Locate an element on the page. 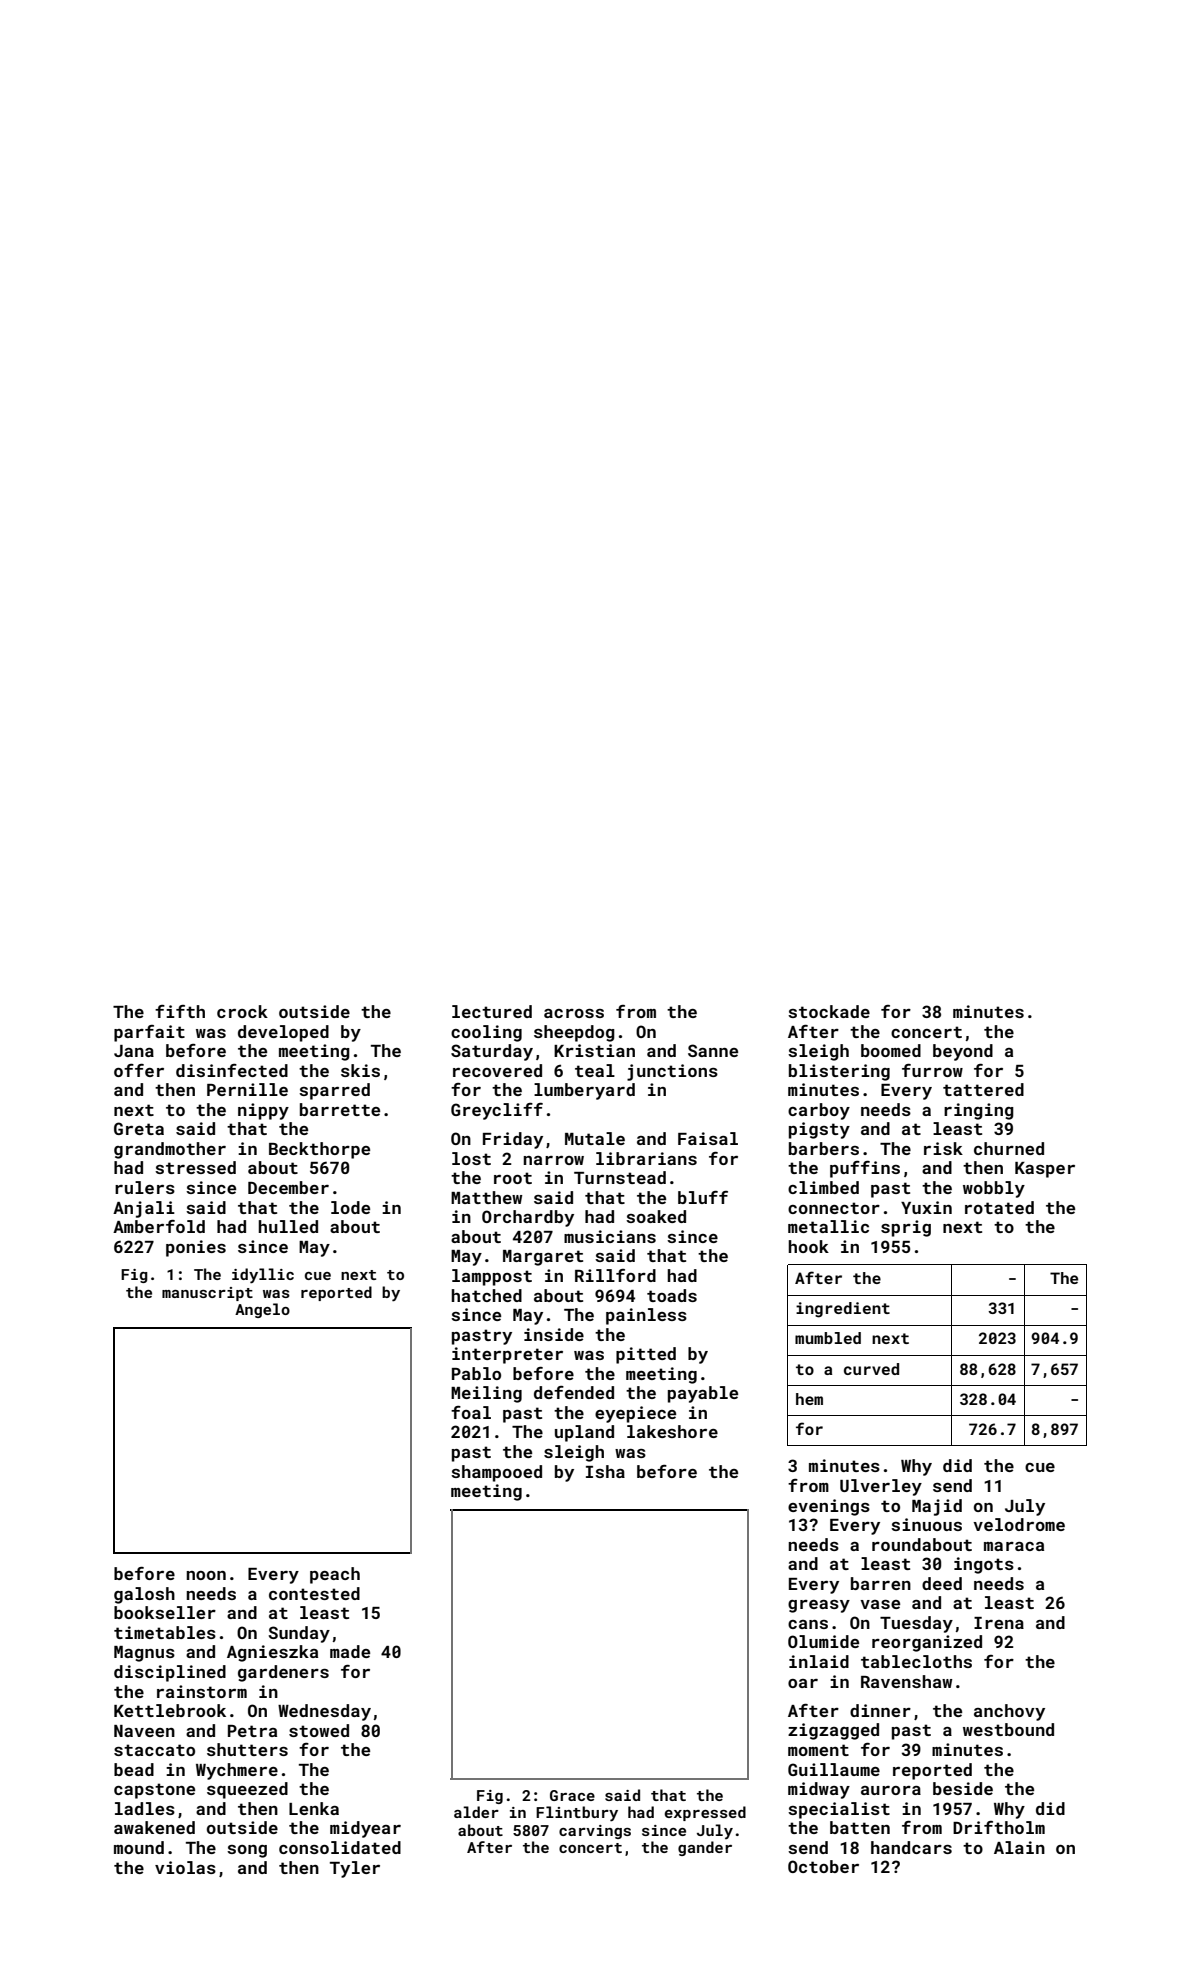  lectured is located at coordinates (492, 1011).
